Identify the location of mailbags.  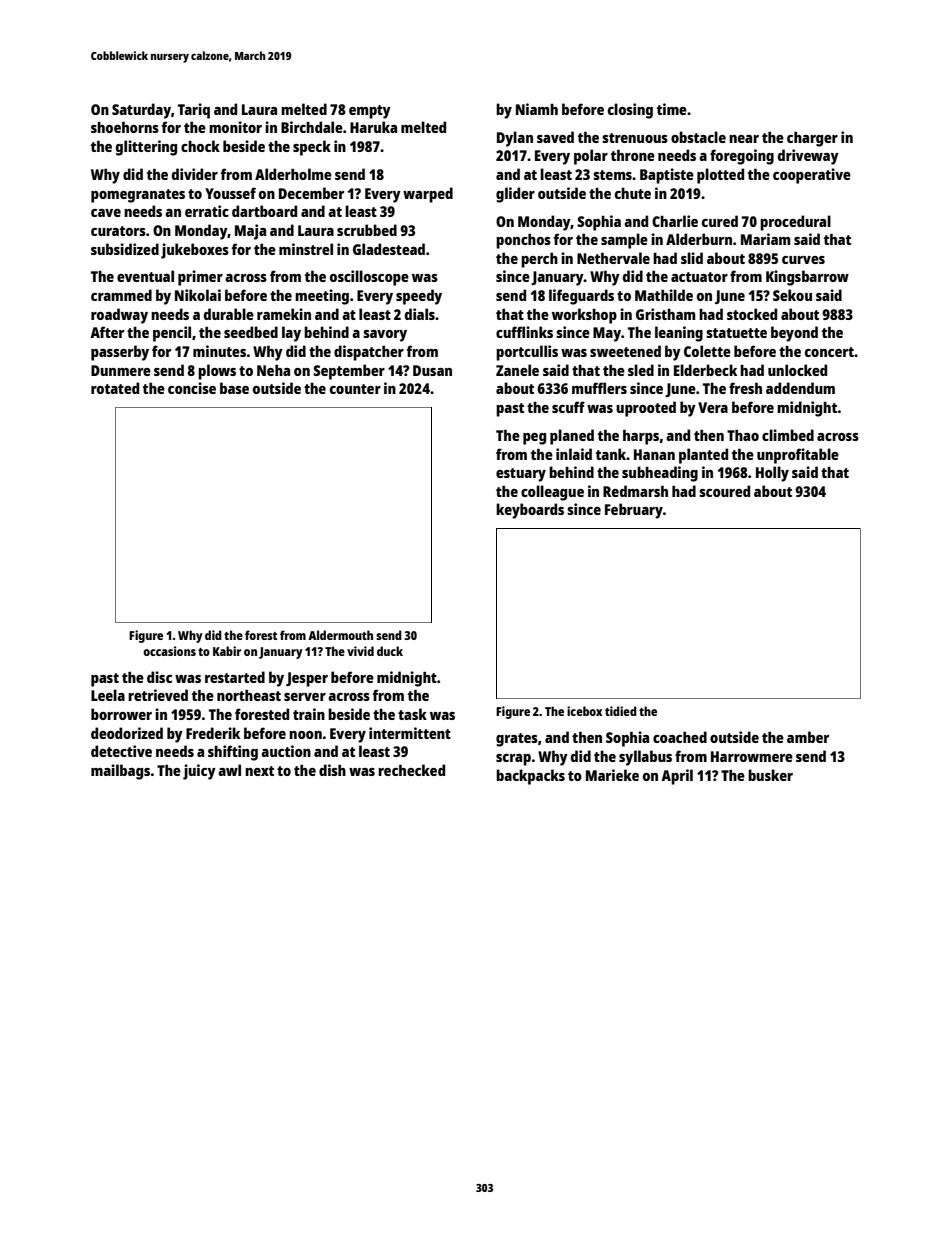
(120, 772).
